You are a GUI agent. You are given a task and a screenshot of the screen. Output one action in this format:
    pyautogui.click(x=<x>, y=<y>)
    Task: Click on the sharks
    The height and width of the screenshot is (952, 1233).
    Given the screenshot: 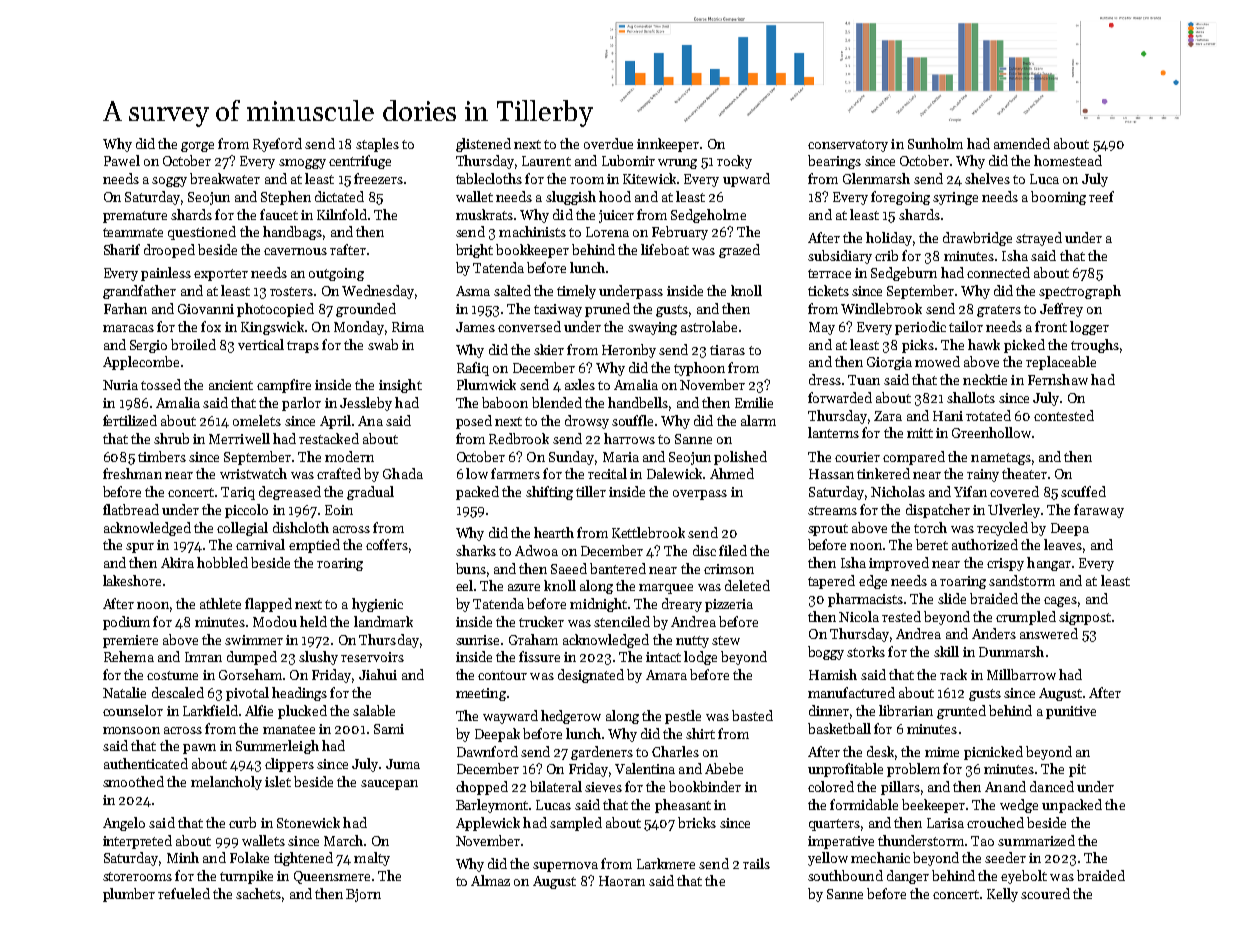 What is the action you would take?
    pyautogui.click(x=476, y=550)
